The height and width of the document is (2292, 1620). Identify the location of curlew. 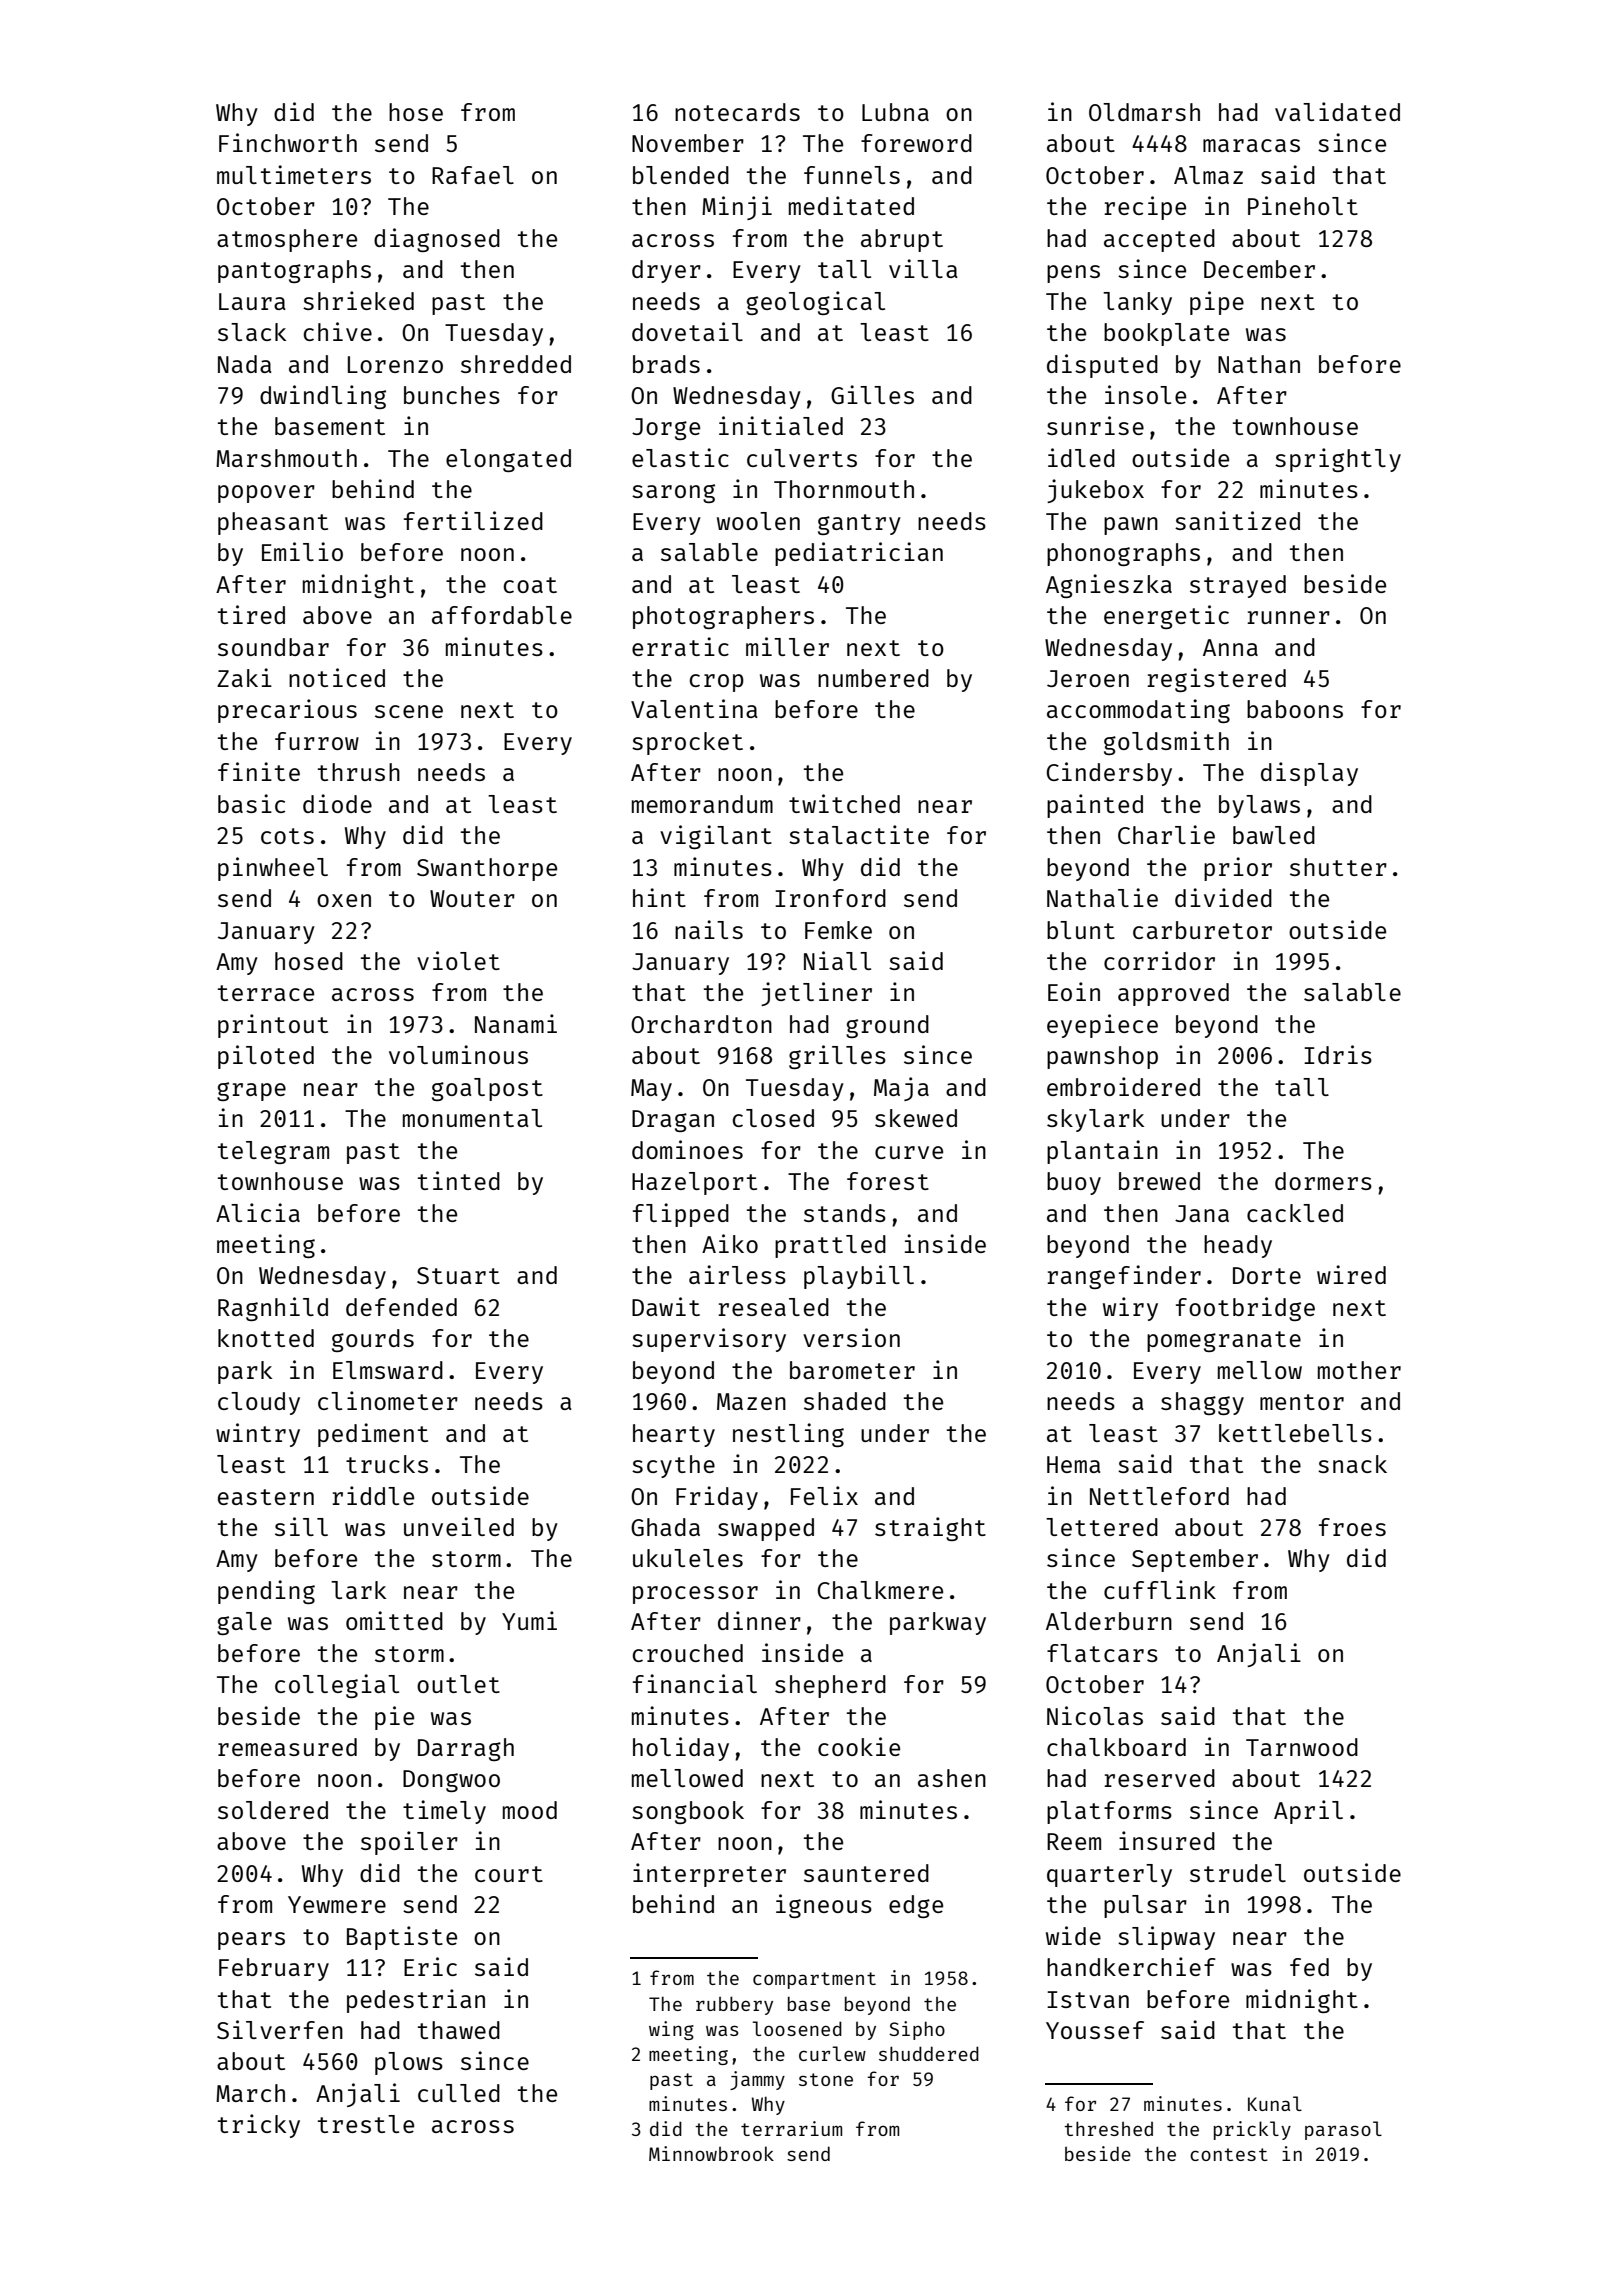
(832, 2053).
